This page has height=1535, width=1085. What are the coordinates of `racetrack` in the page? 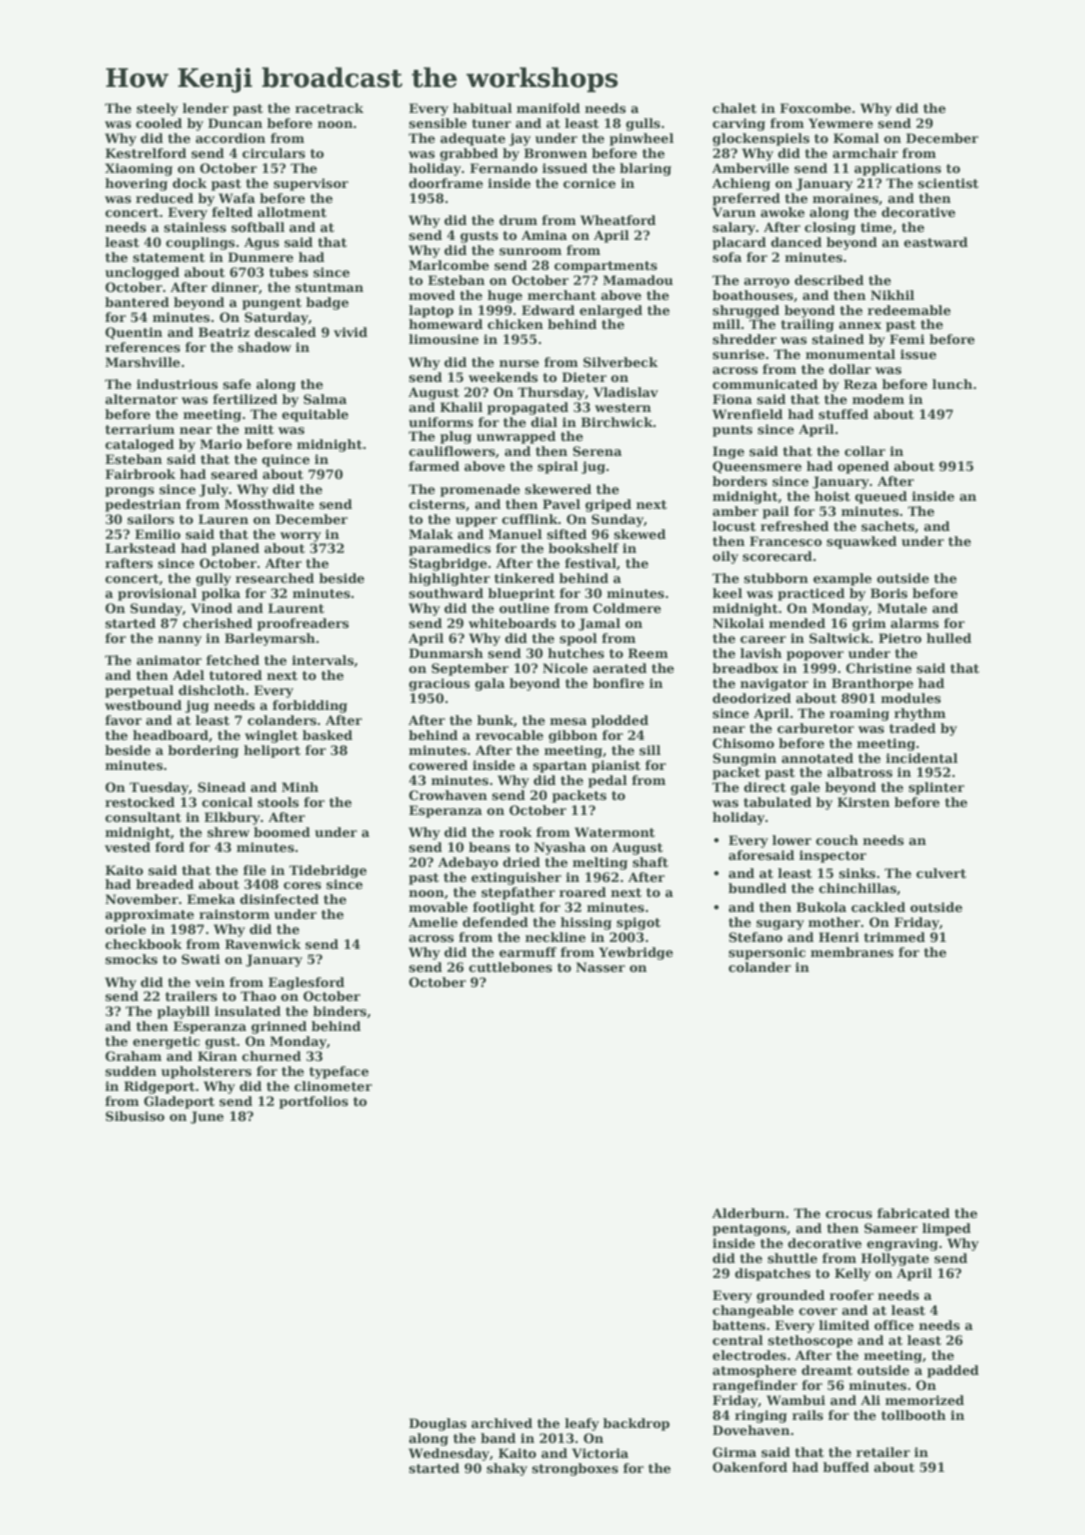 It's located at (329, 108).
